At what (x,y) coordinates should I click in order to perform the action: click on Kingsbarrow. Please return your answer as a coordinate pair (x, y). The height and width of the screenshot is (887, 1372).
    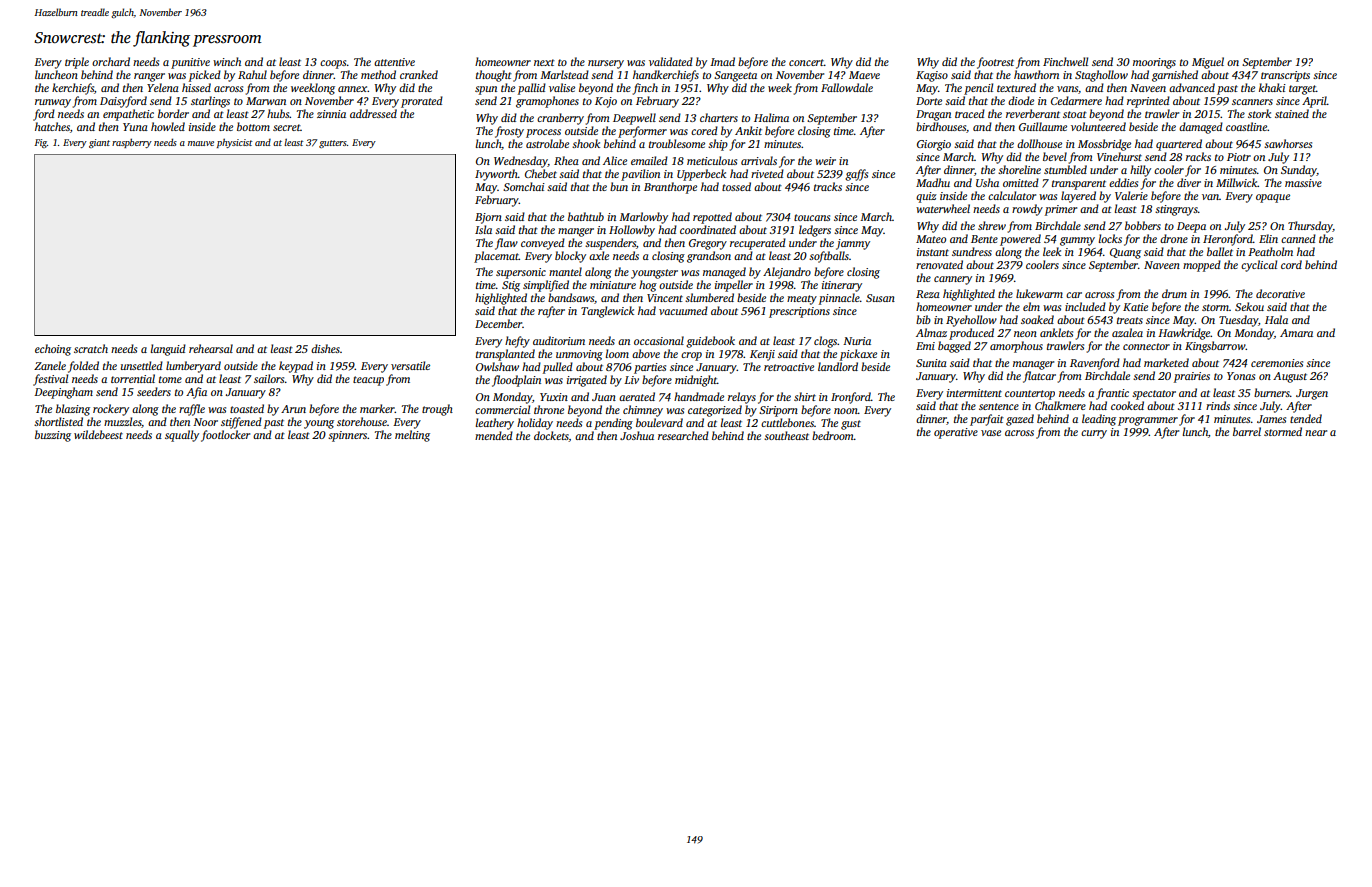
    Looking at the image, I should click on (1215, 347).
